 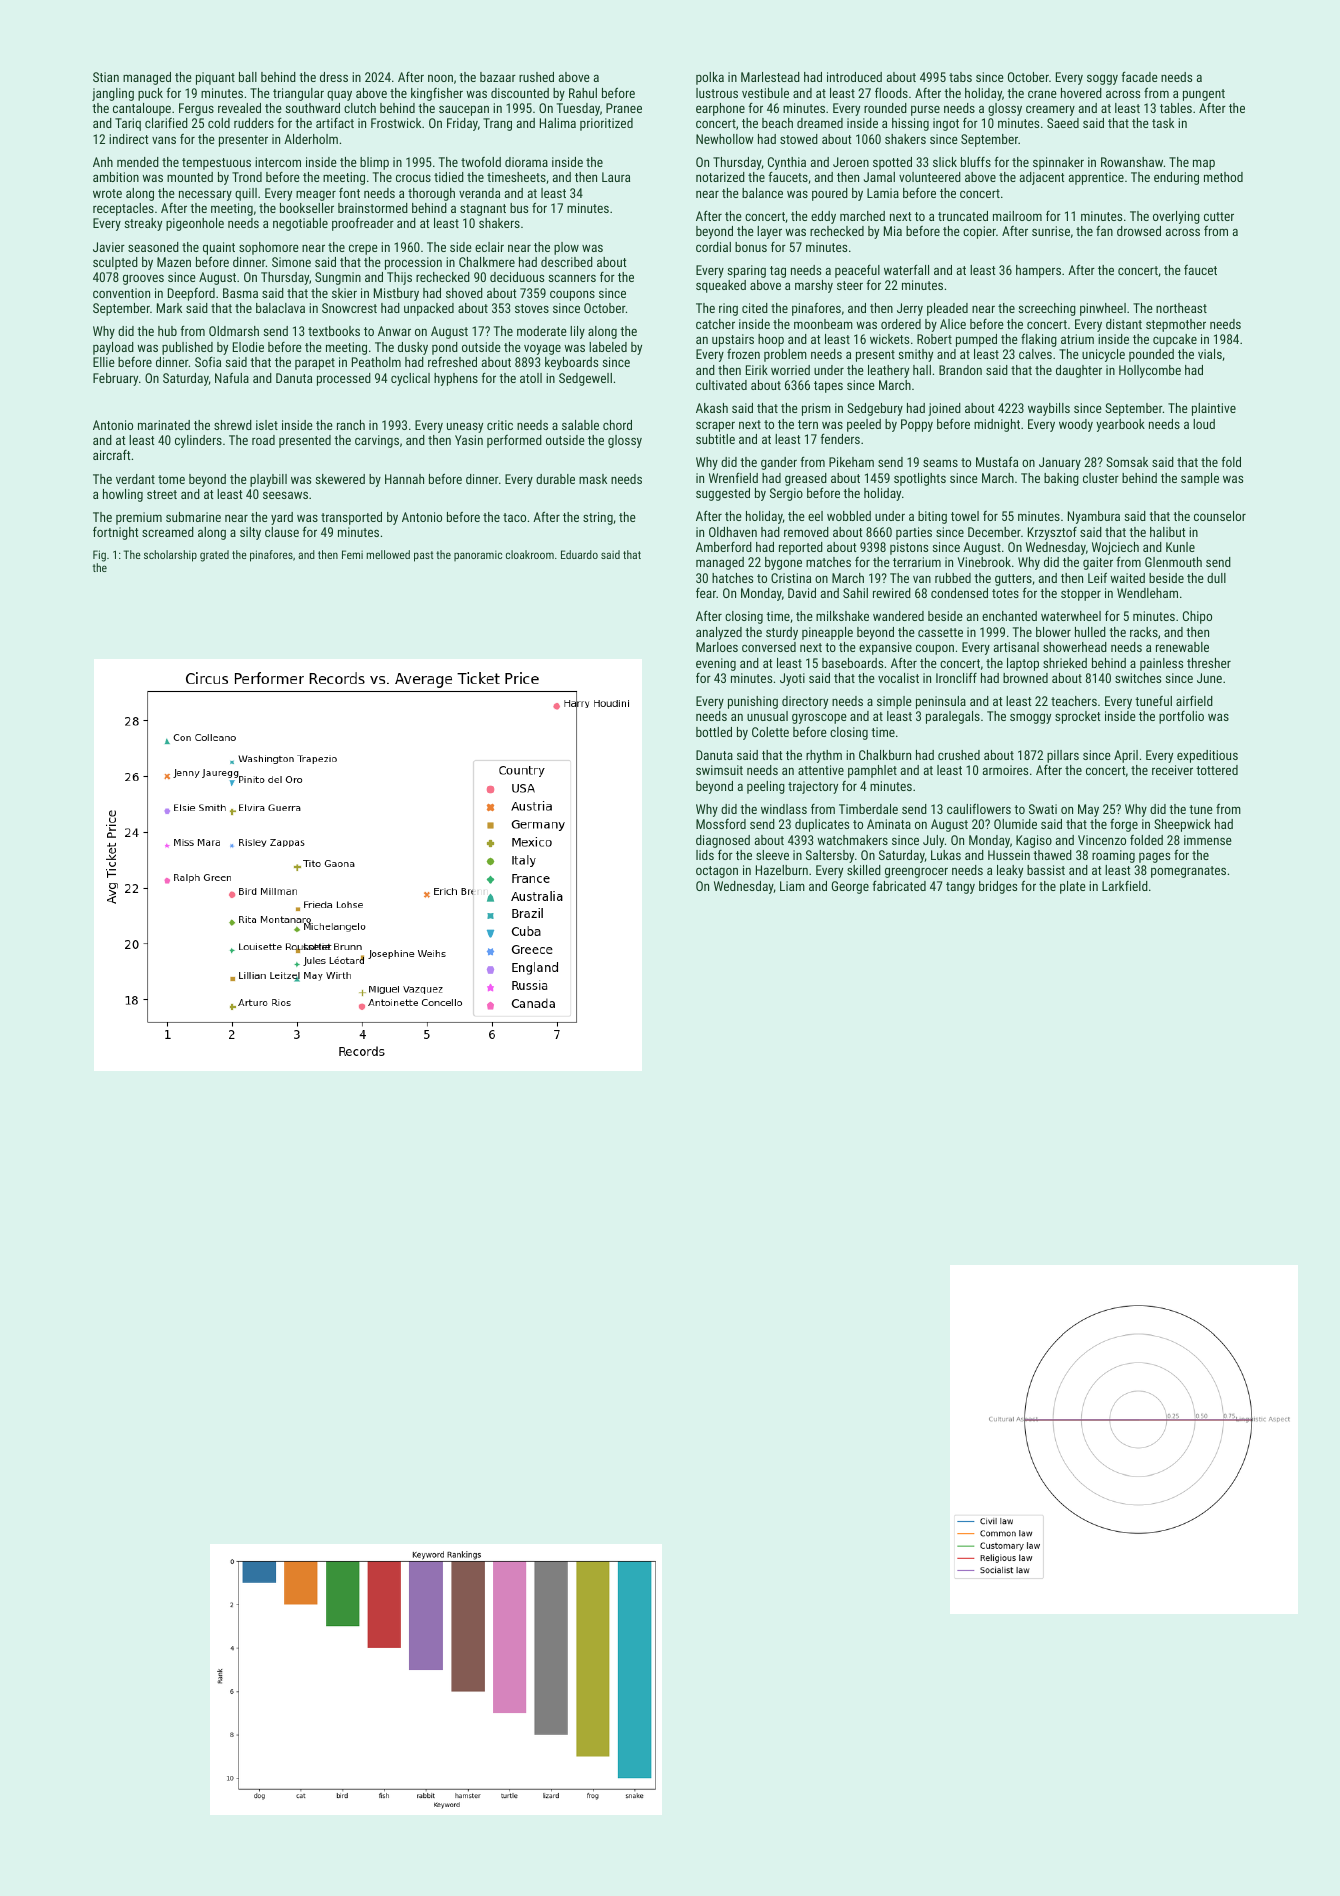 I want to click on Marlestead, so click(x=770, y=77).
